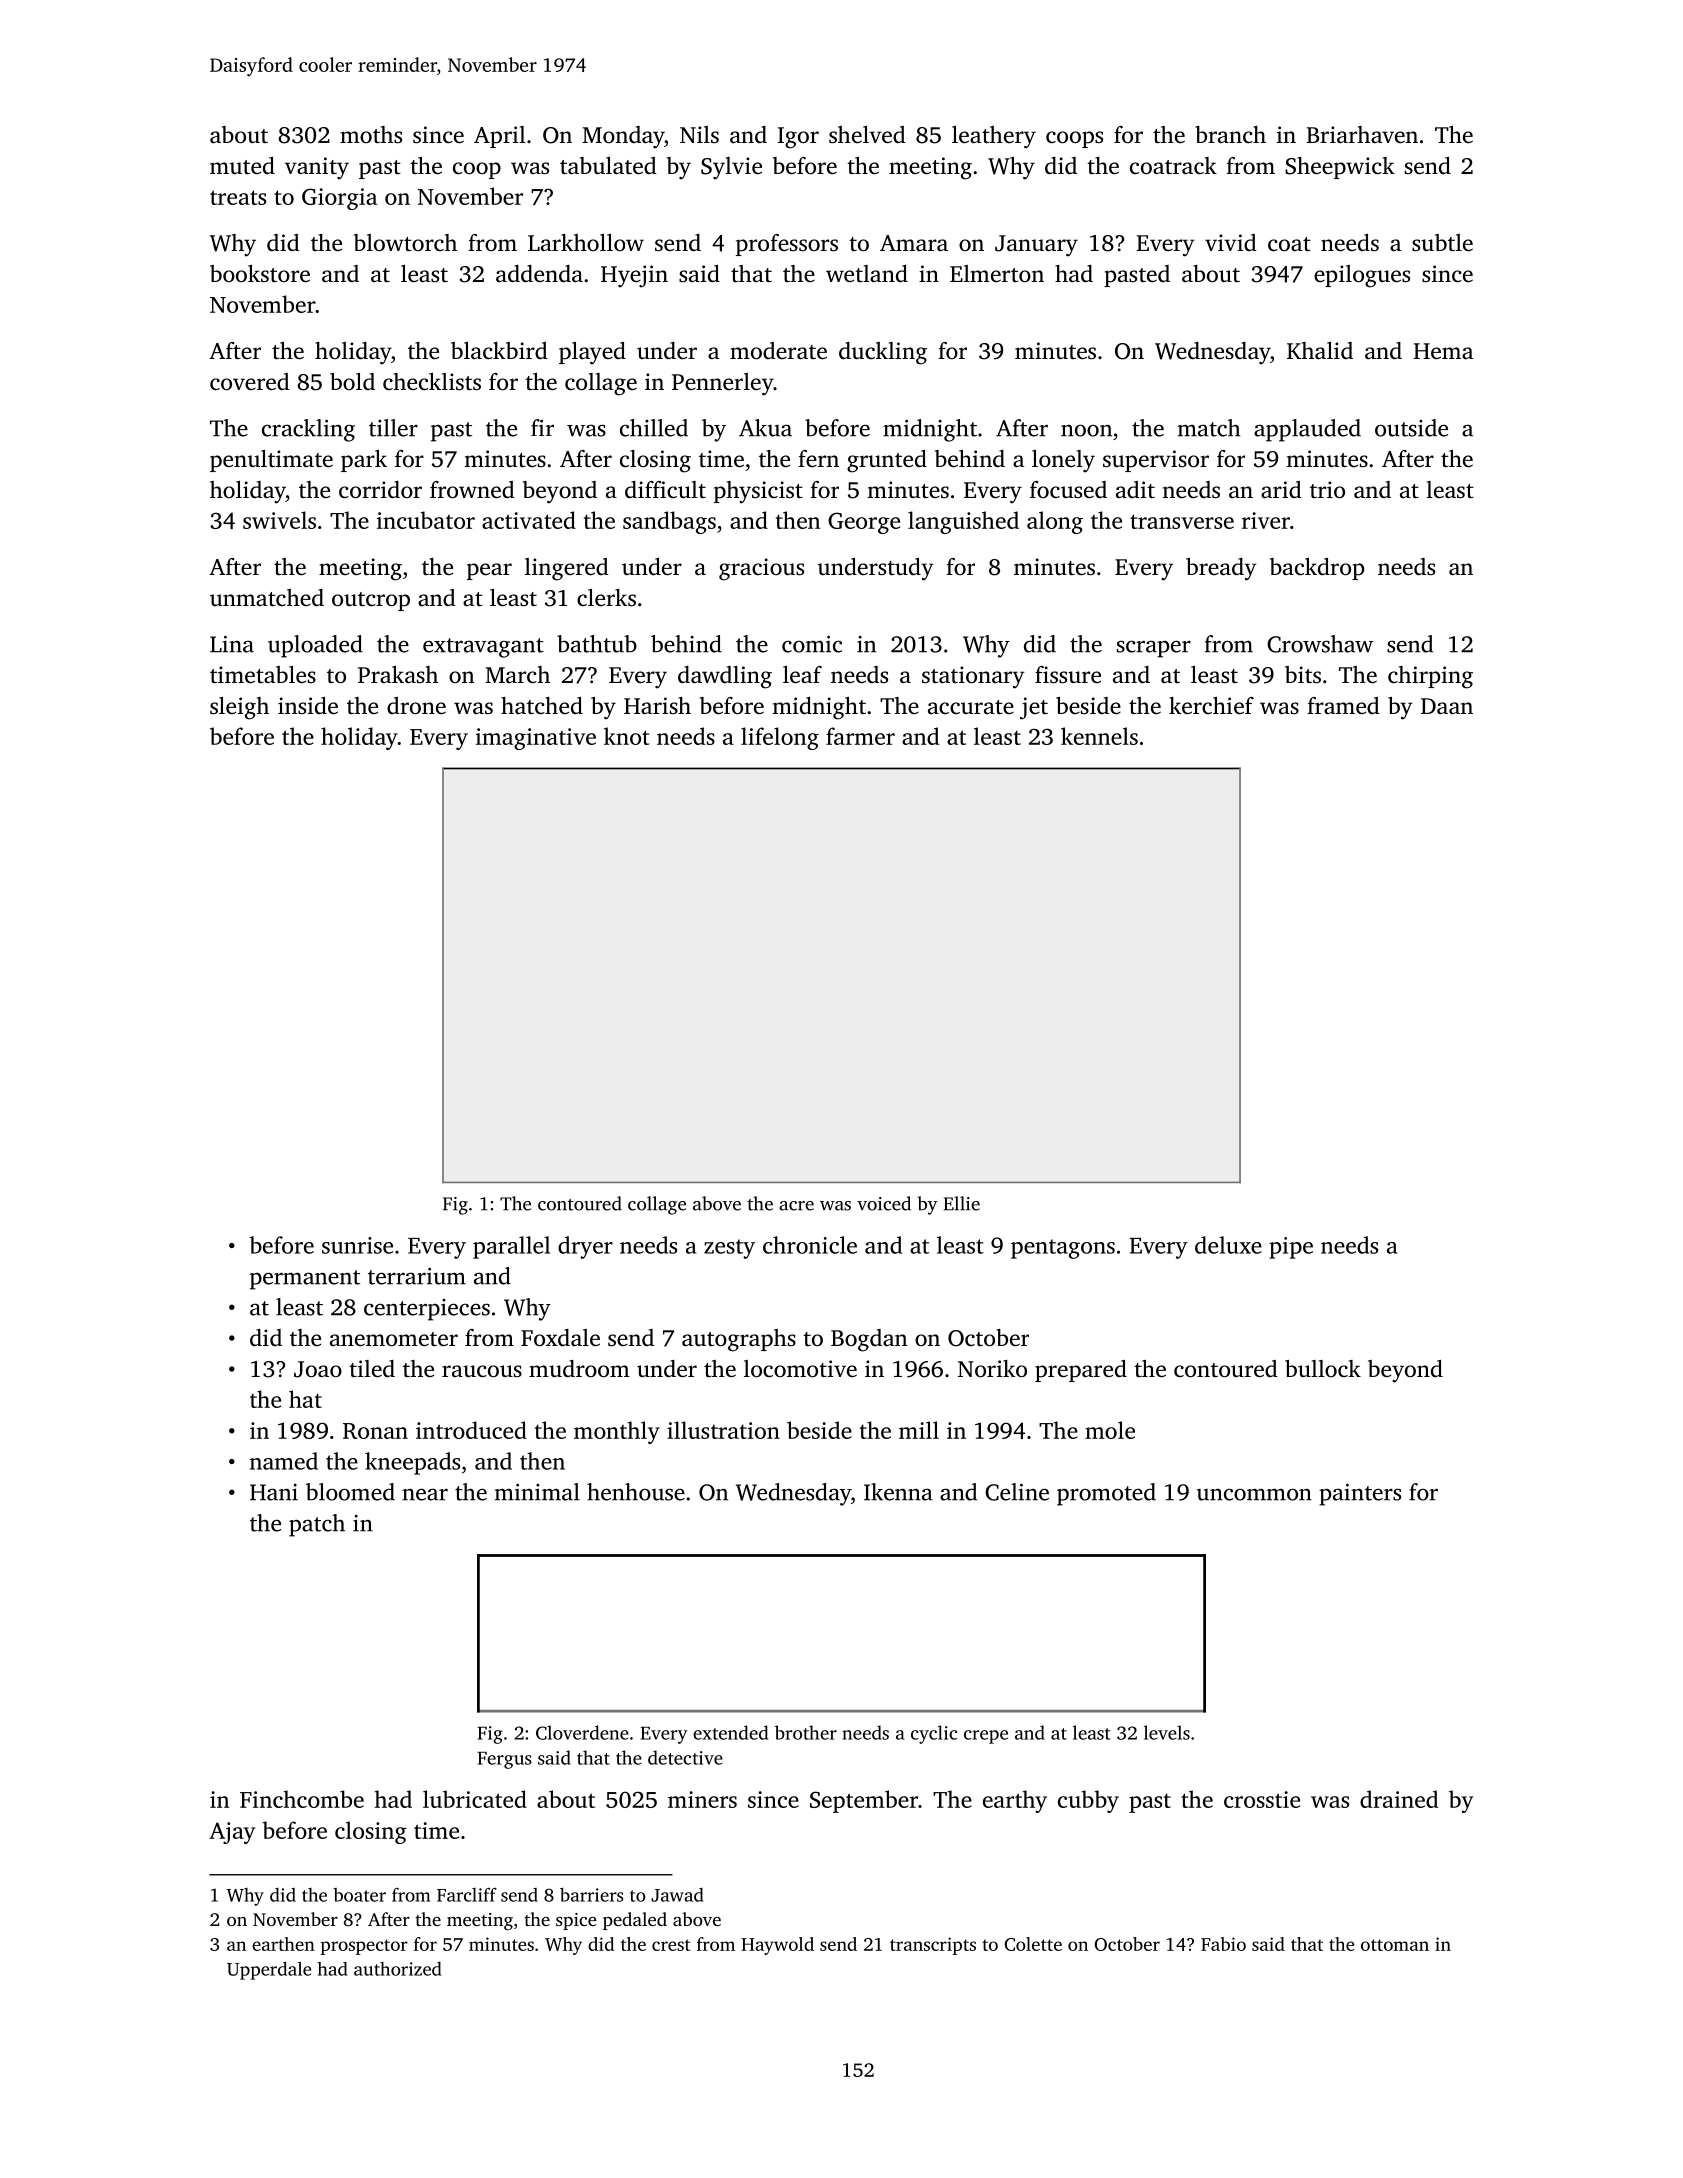 Image resolution: width=1683 pixels, height=2178 pixels. What do you see at coordinates (780, 738) in the screenshot?
I see `lifelong` at bounding box center [780, 738].
